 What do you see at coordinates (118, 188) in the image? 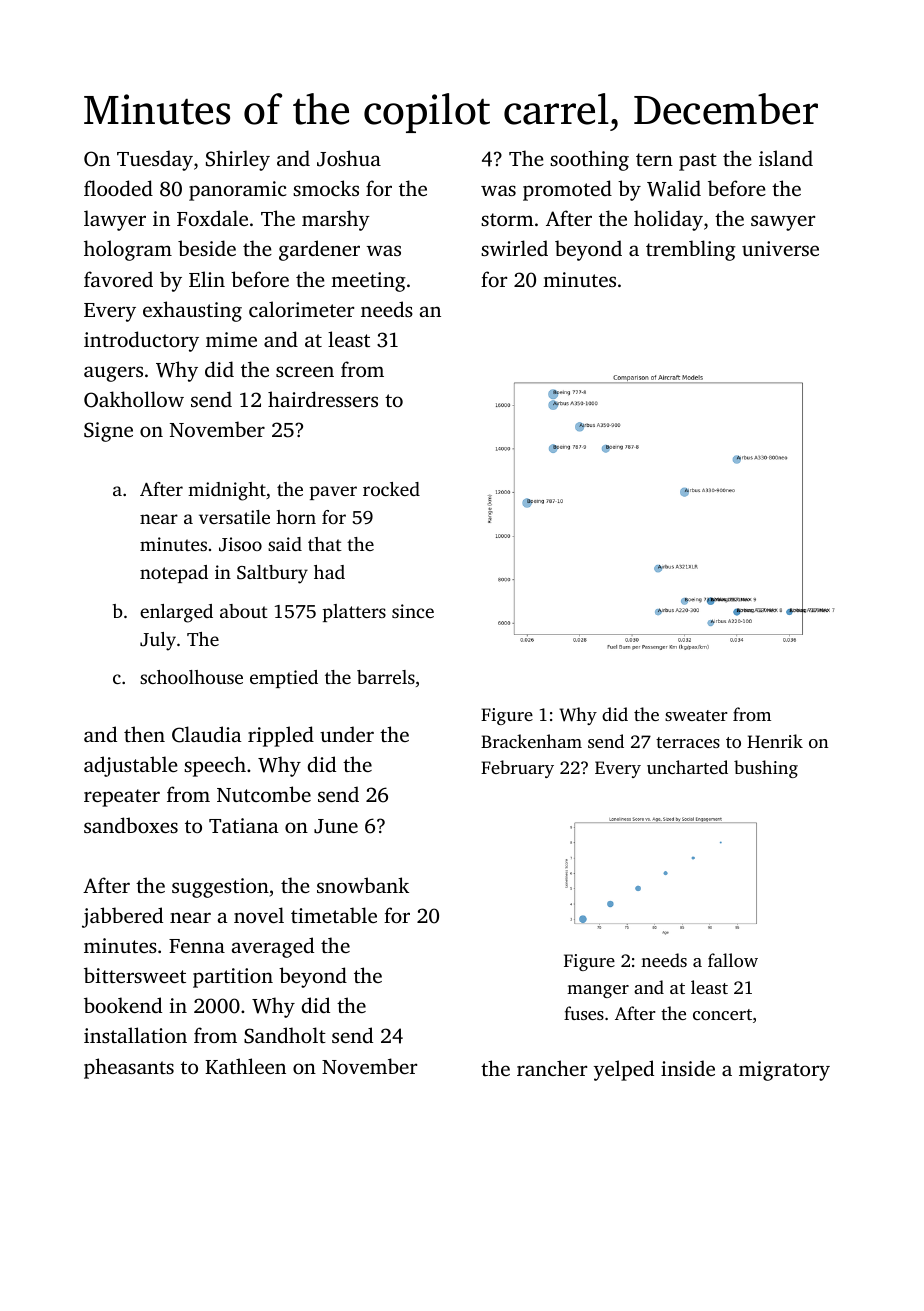
I see `flooded` at bounding box center [118, 188].
